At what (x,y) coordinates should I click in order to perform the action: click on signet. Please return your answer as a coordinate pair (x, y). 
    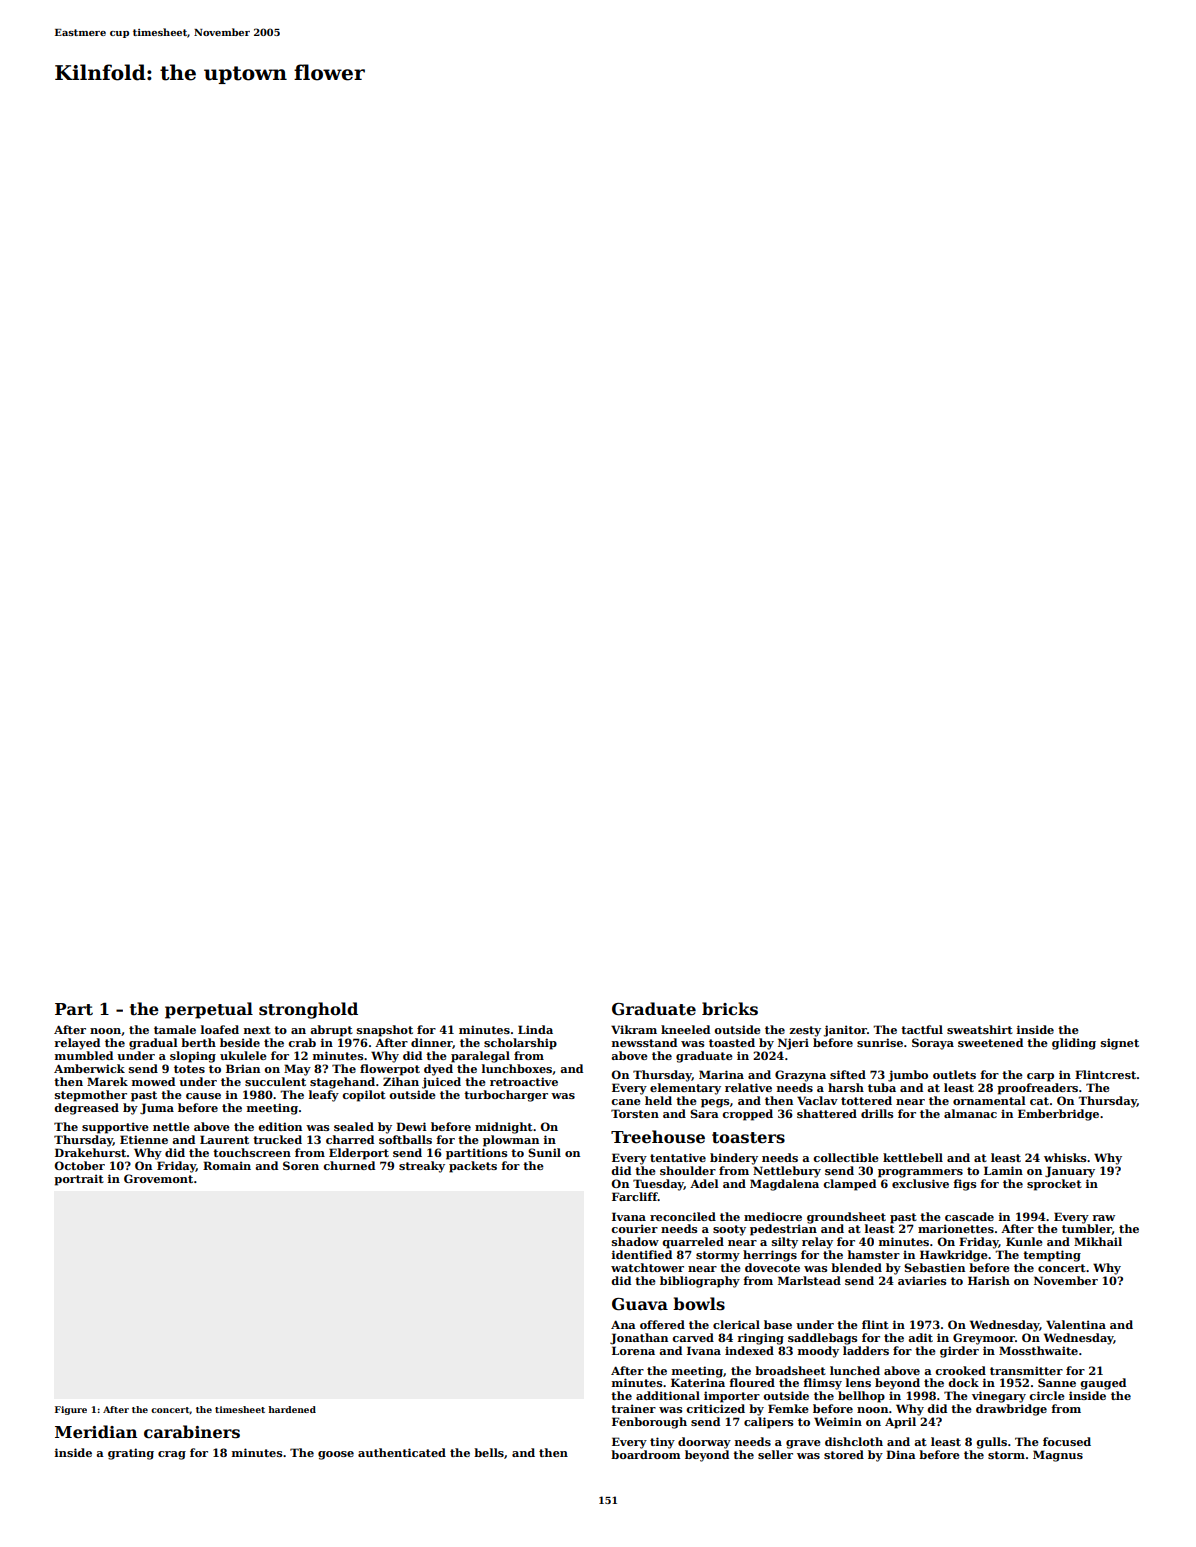
    Looking at the image, I should click on (1120, 1044).
